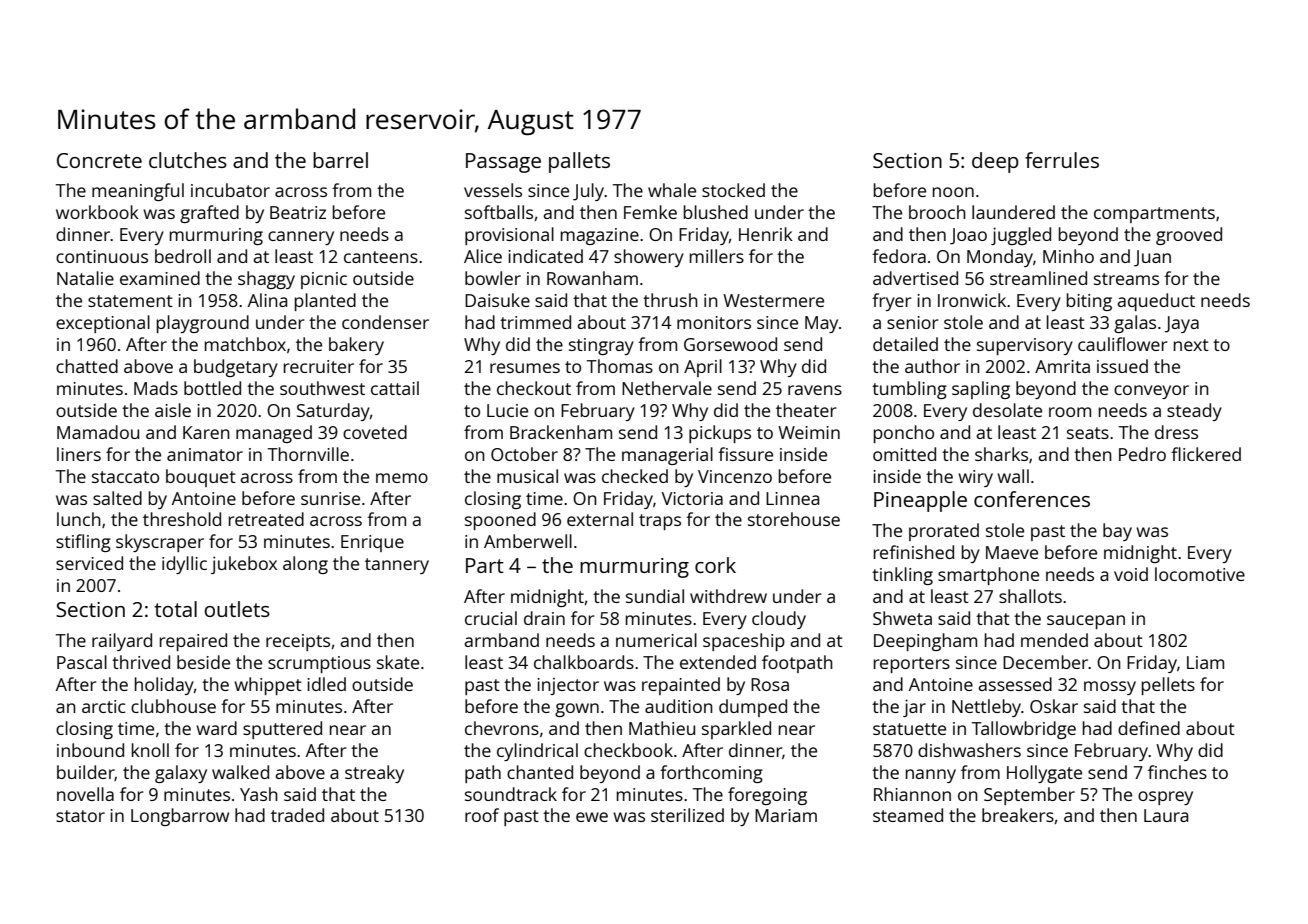 The height and width of the screenshot is (924, 1308). I want to click on Laura, so click(1166, 815).
